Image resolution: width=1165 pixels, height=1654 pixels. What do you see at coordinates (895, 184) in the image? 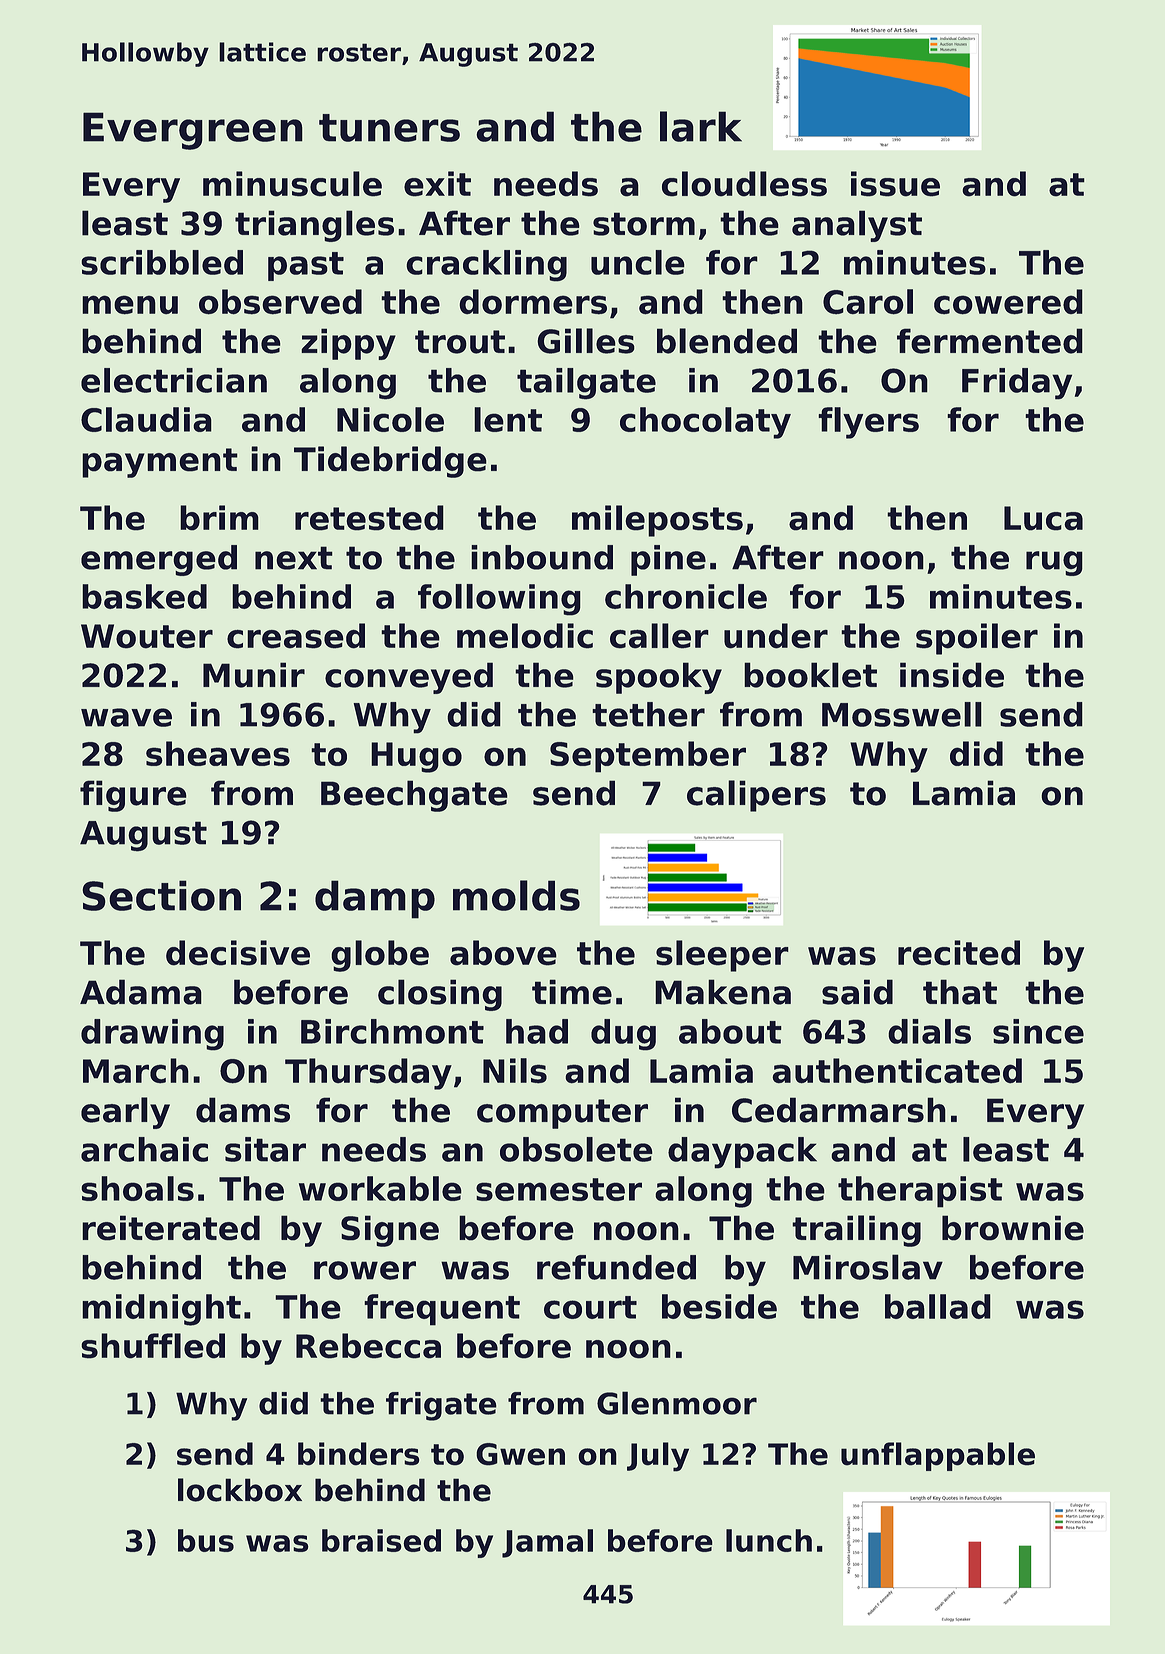
I see `issue` at bounding box center [895, 184].
